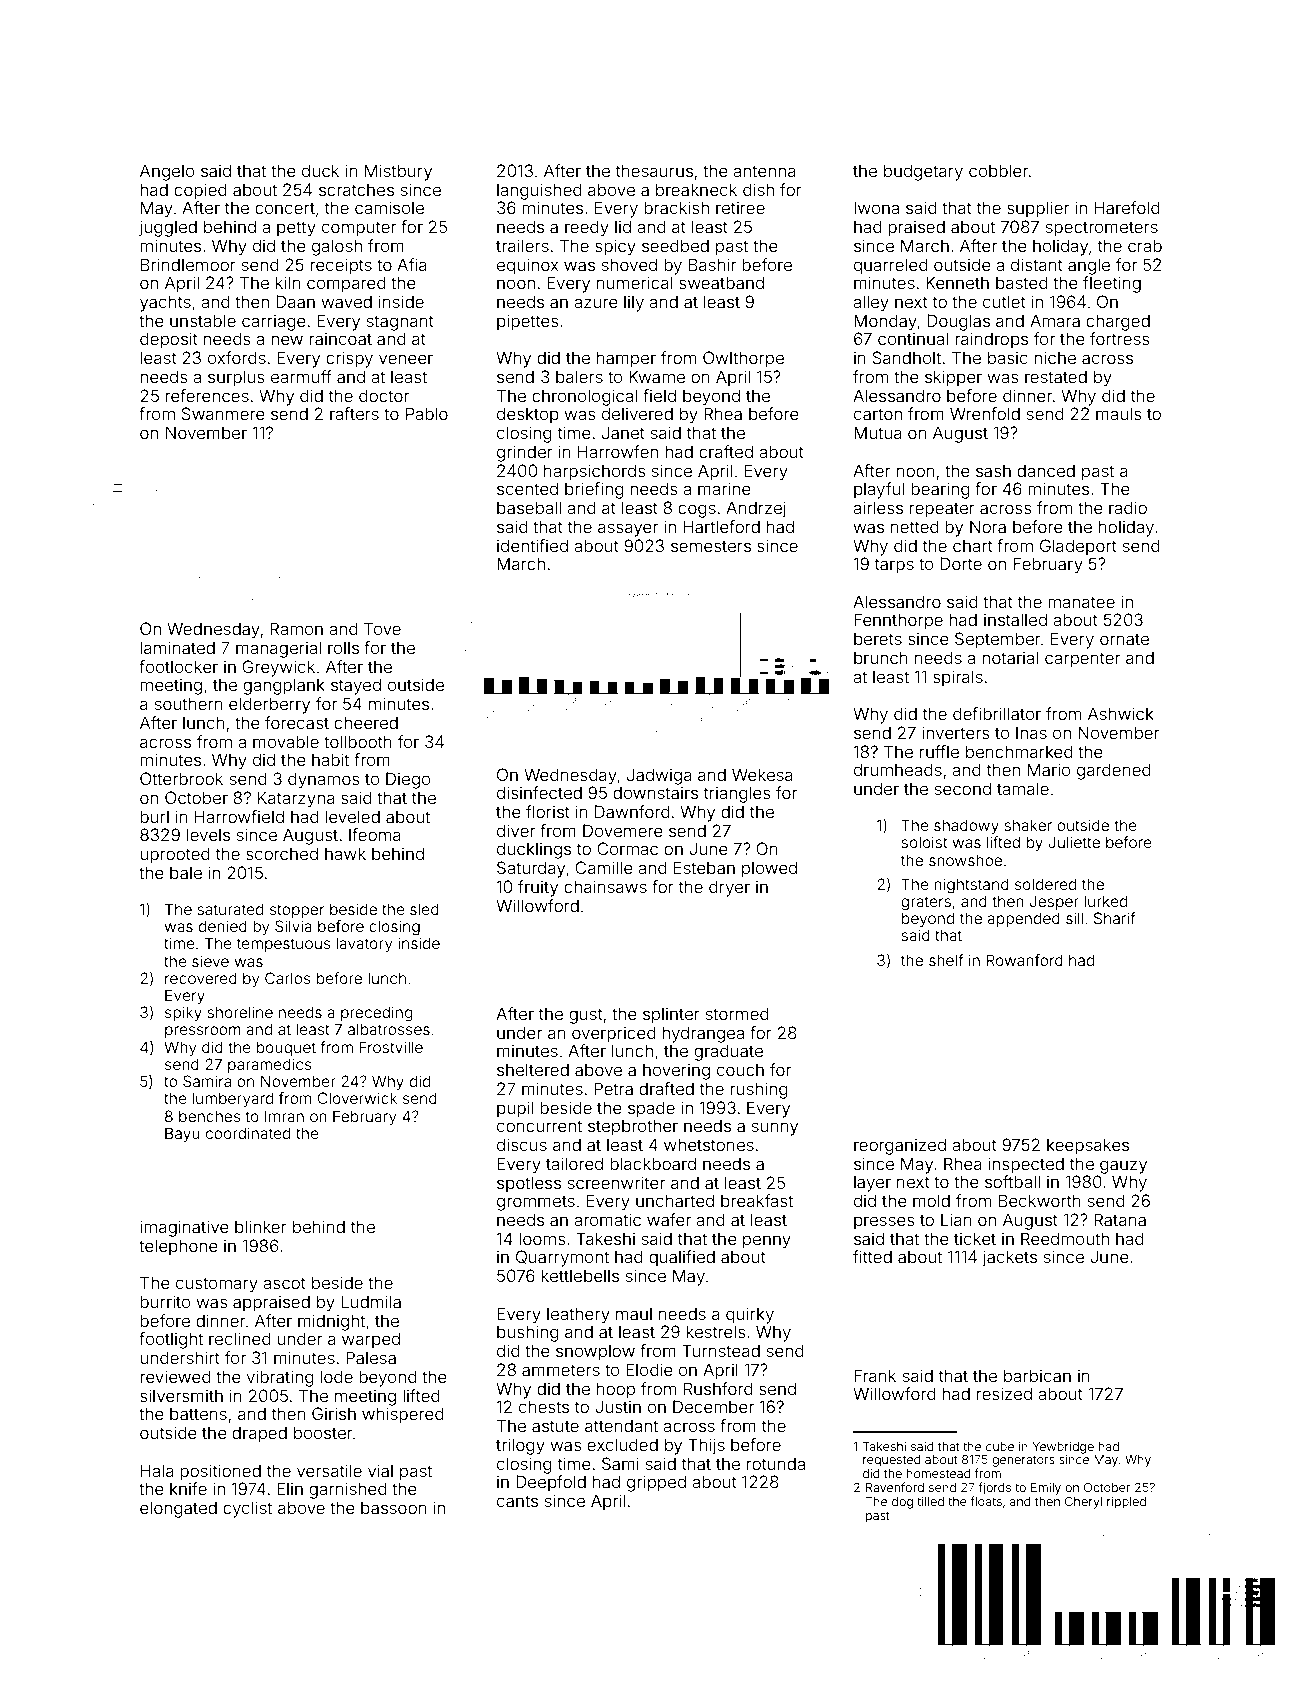 This screenshot has height=1686, width=1303. Describe the element at coordinates (223, 926) in the screenshot. I see `denied` at that location.
